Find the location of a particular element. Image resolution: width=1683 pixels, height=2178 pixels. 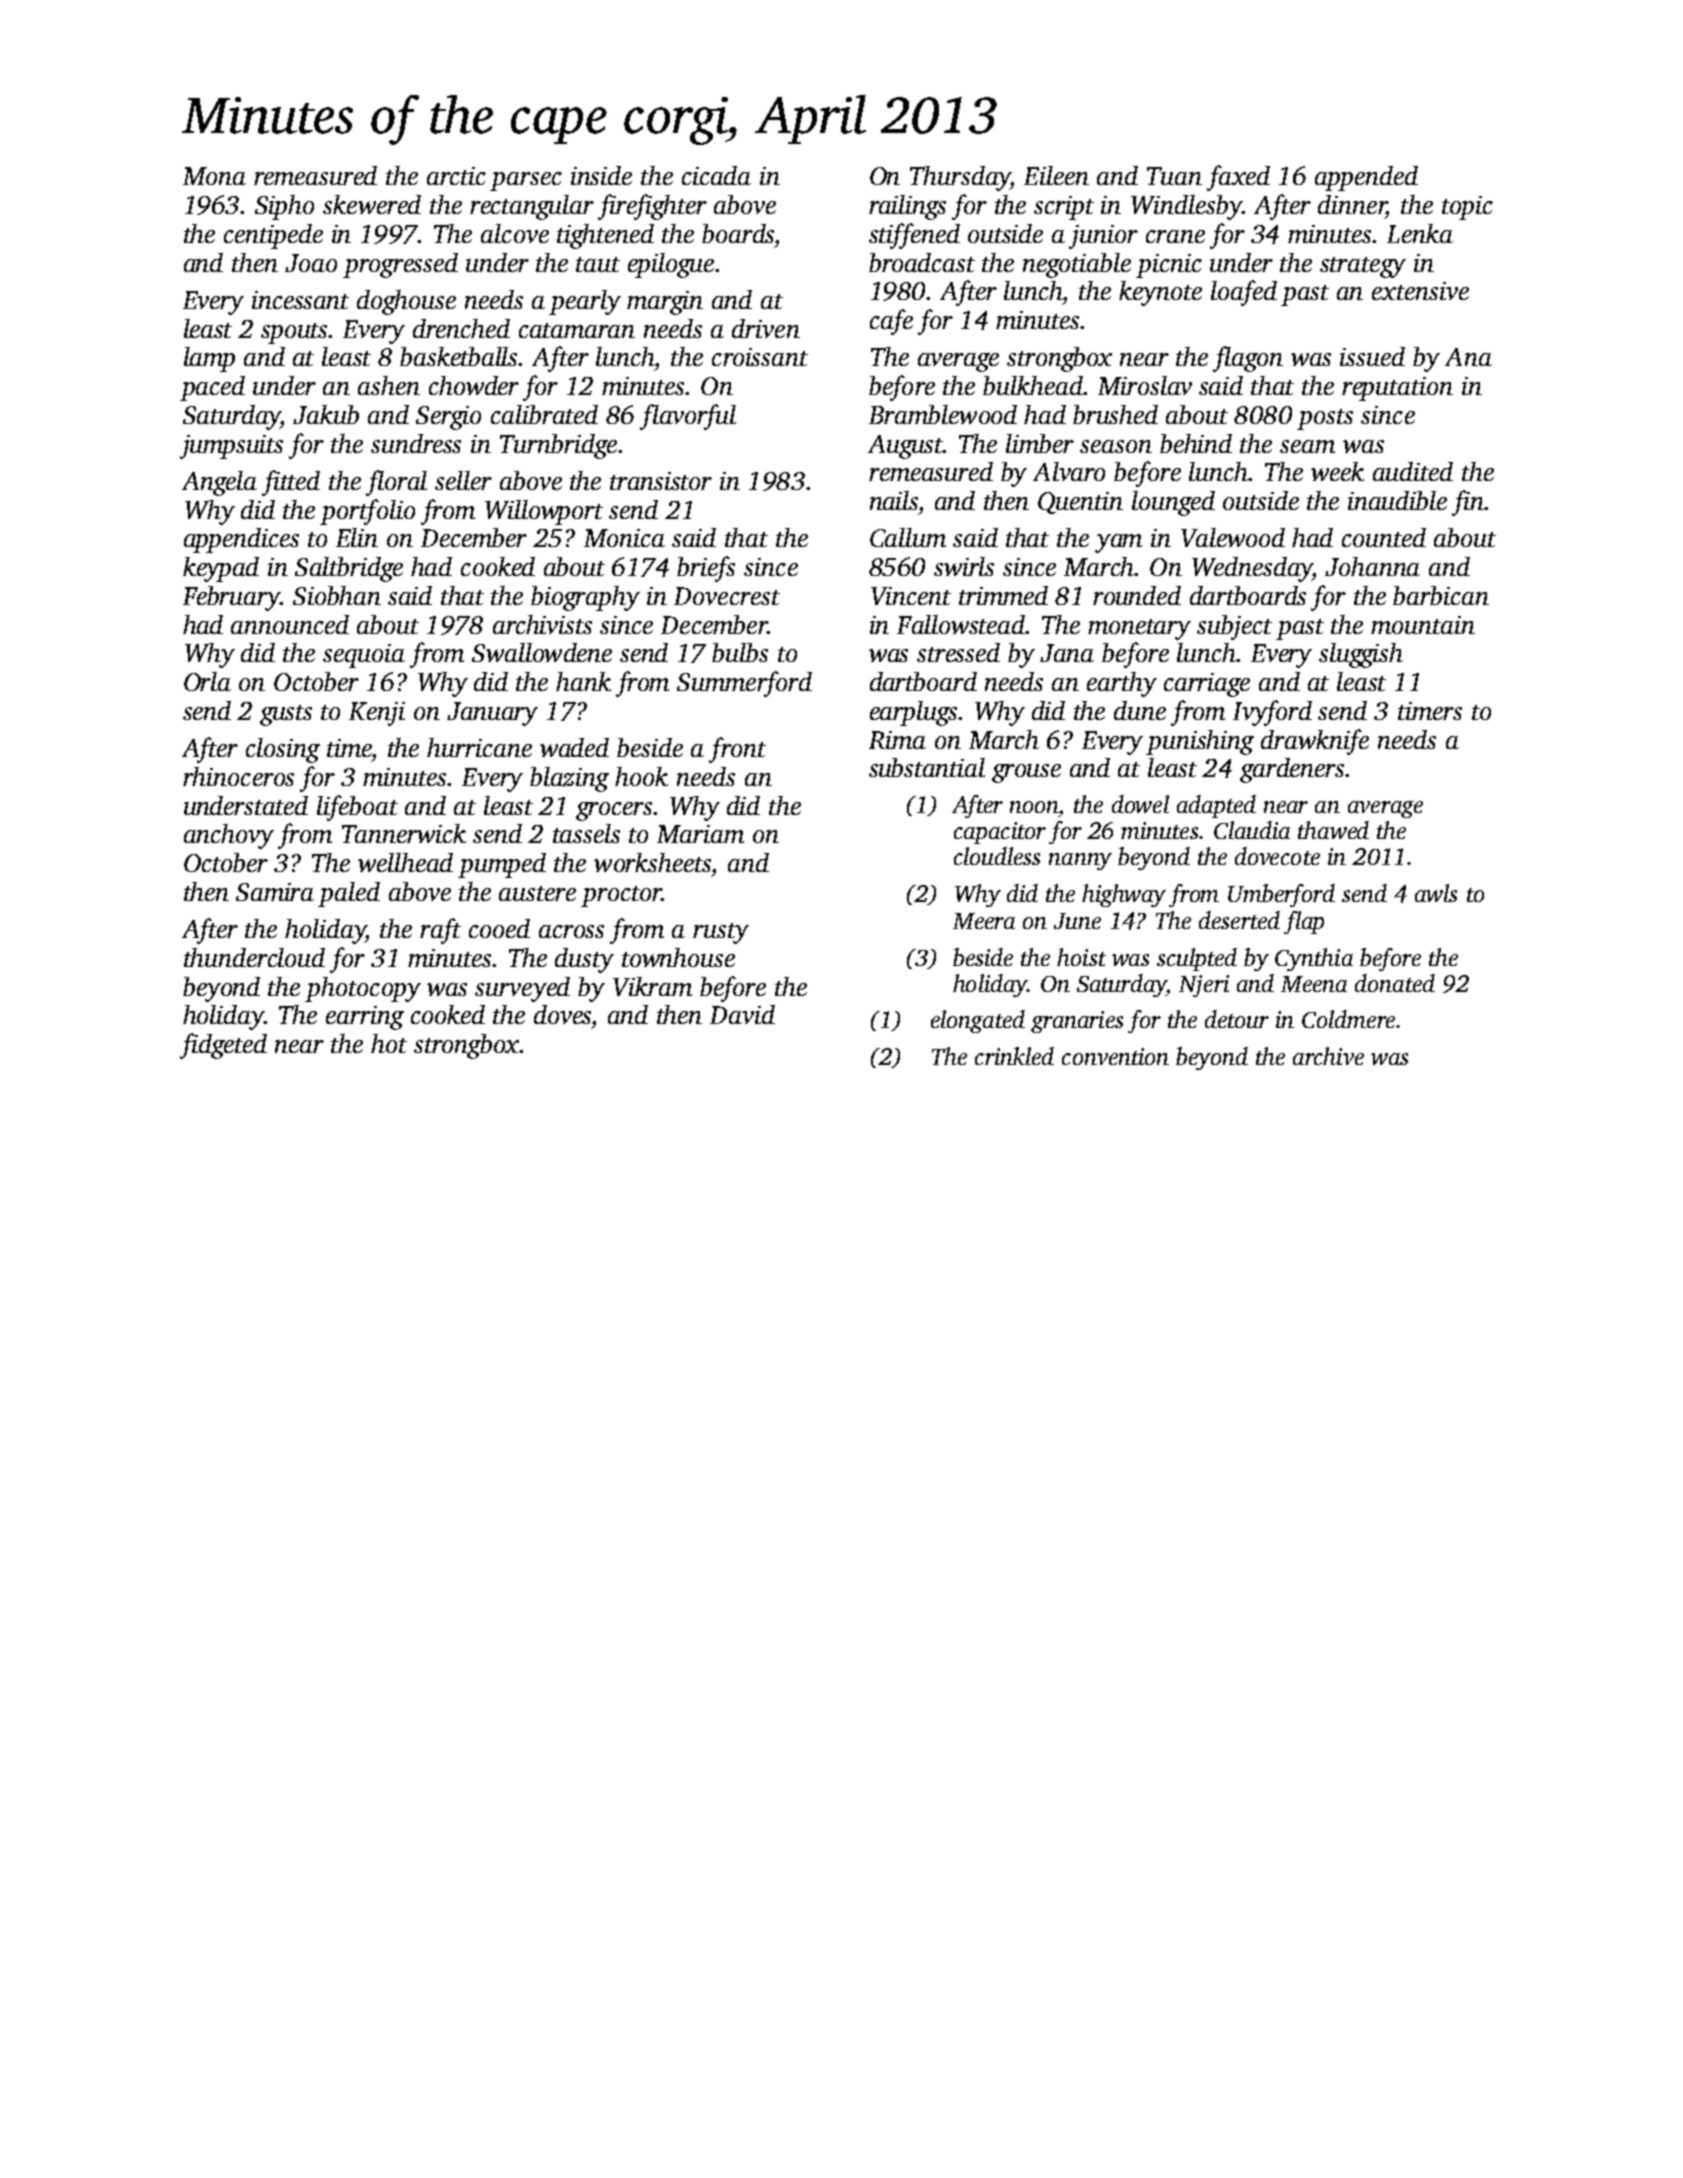

fin is located at coordinates (1468, 503).
